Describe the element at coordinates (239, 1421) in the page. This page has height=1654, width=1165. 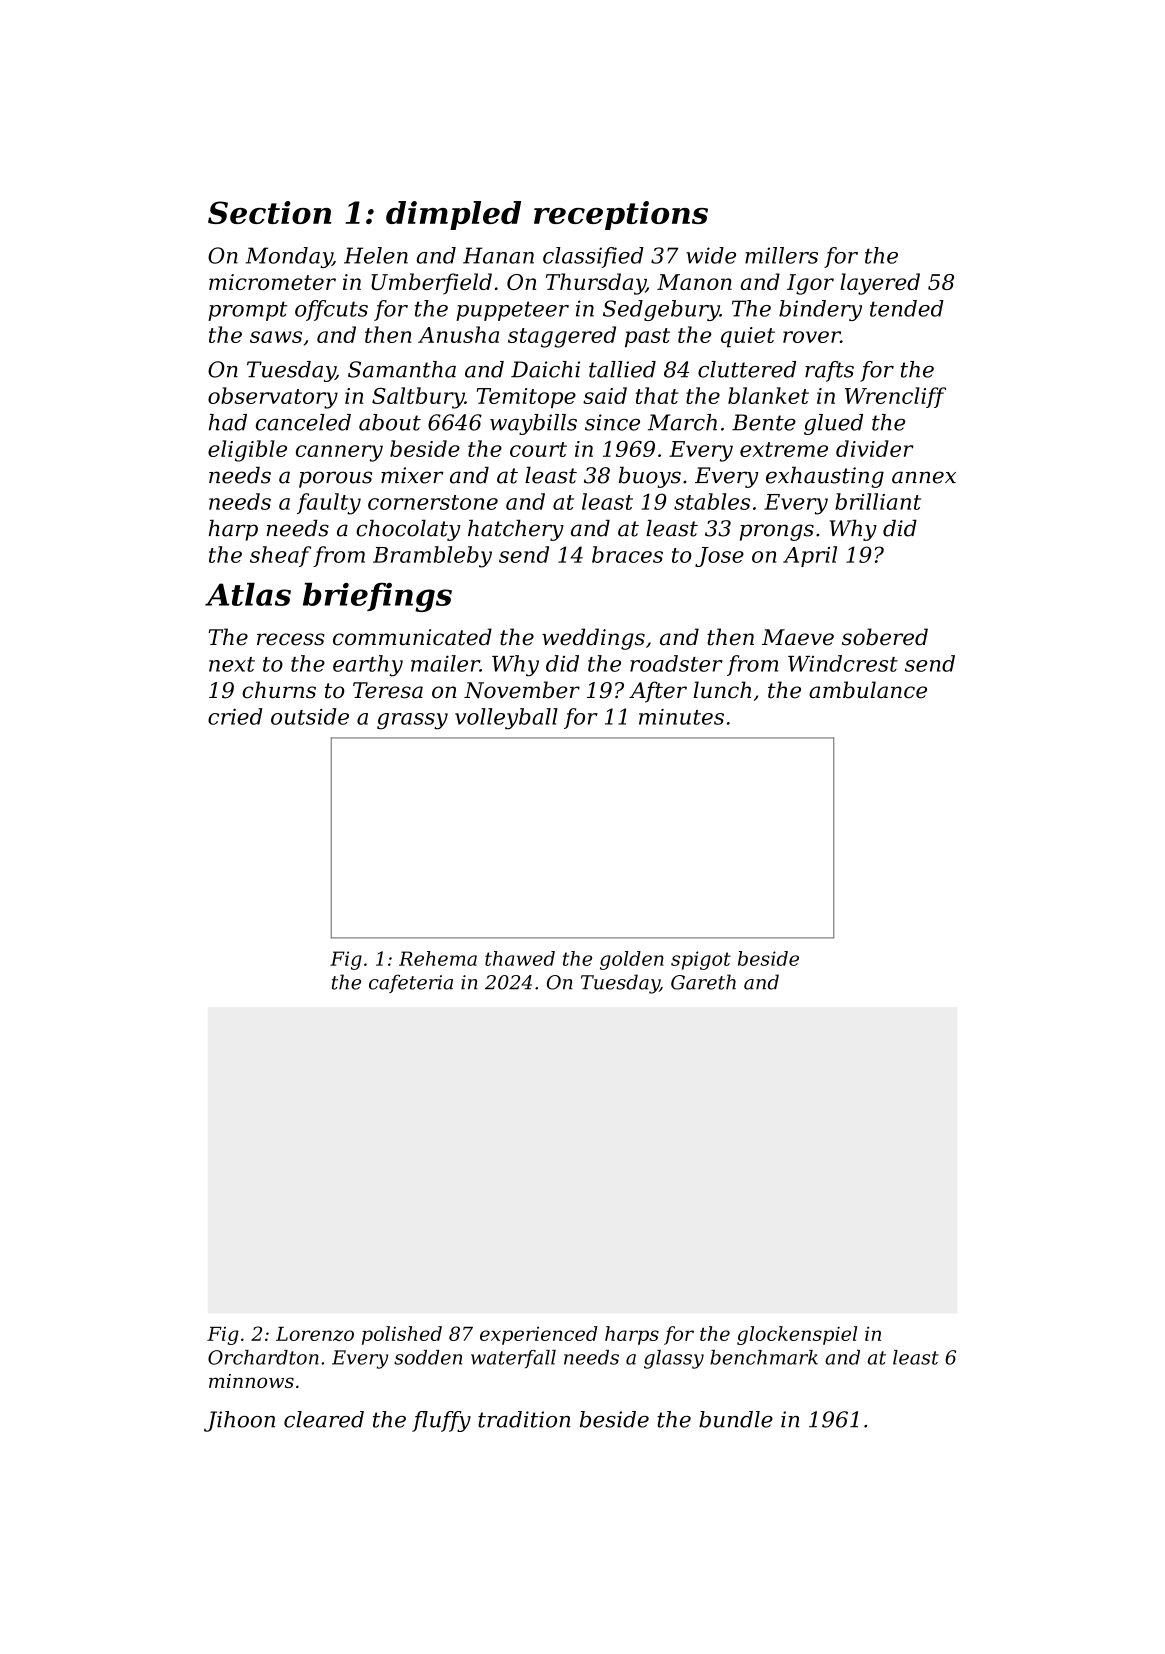
I see `Jihoon` at that location.
